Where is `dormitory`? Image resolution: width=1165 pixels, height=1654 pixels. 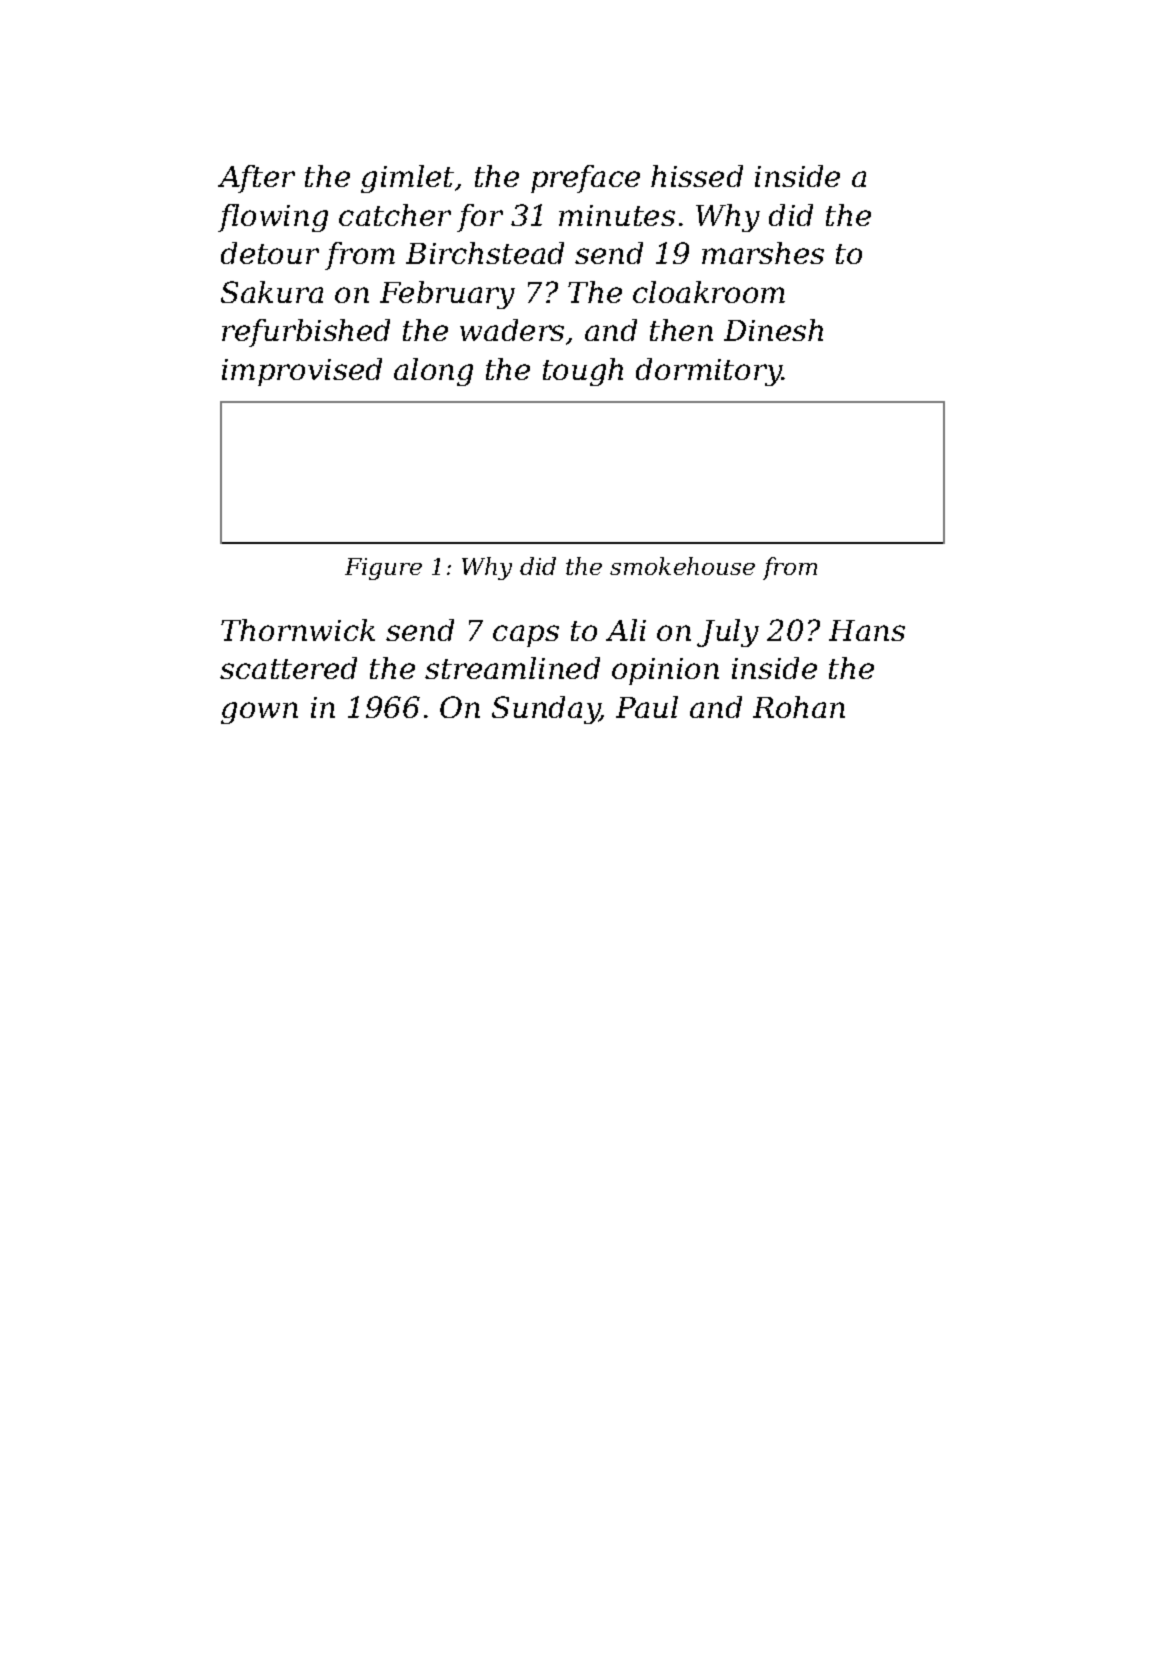 dormitory is located at coordinates (709, 372).
